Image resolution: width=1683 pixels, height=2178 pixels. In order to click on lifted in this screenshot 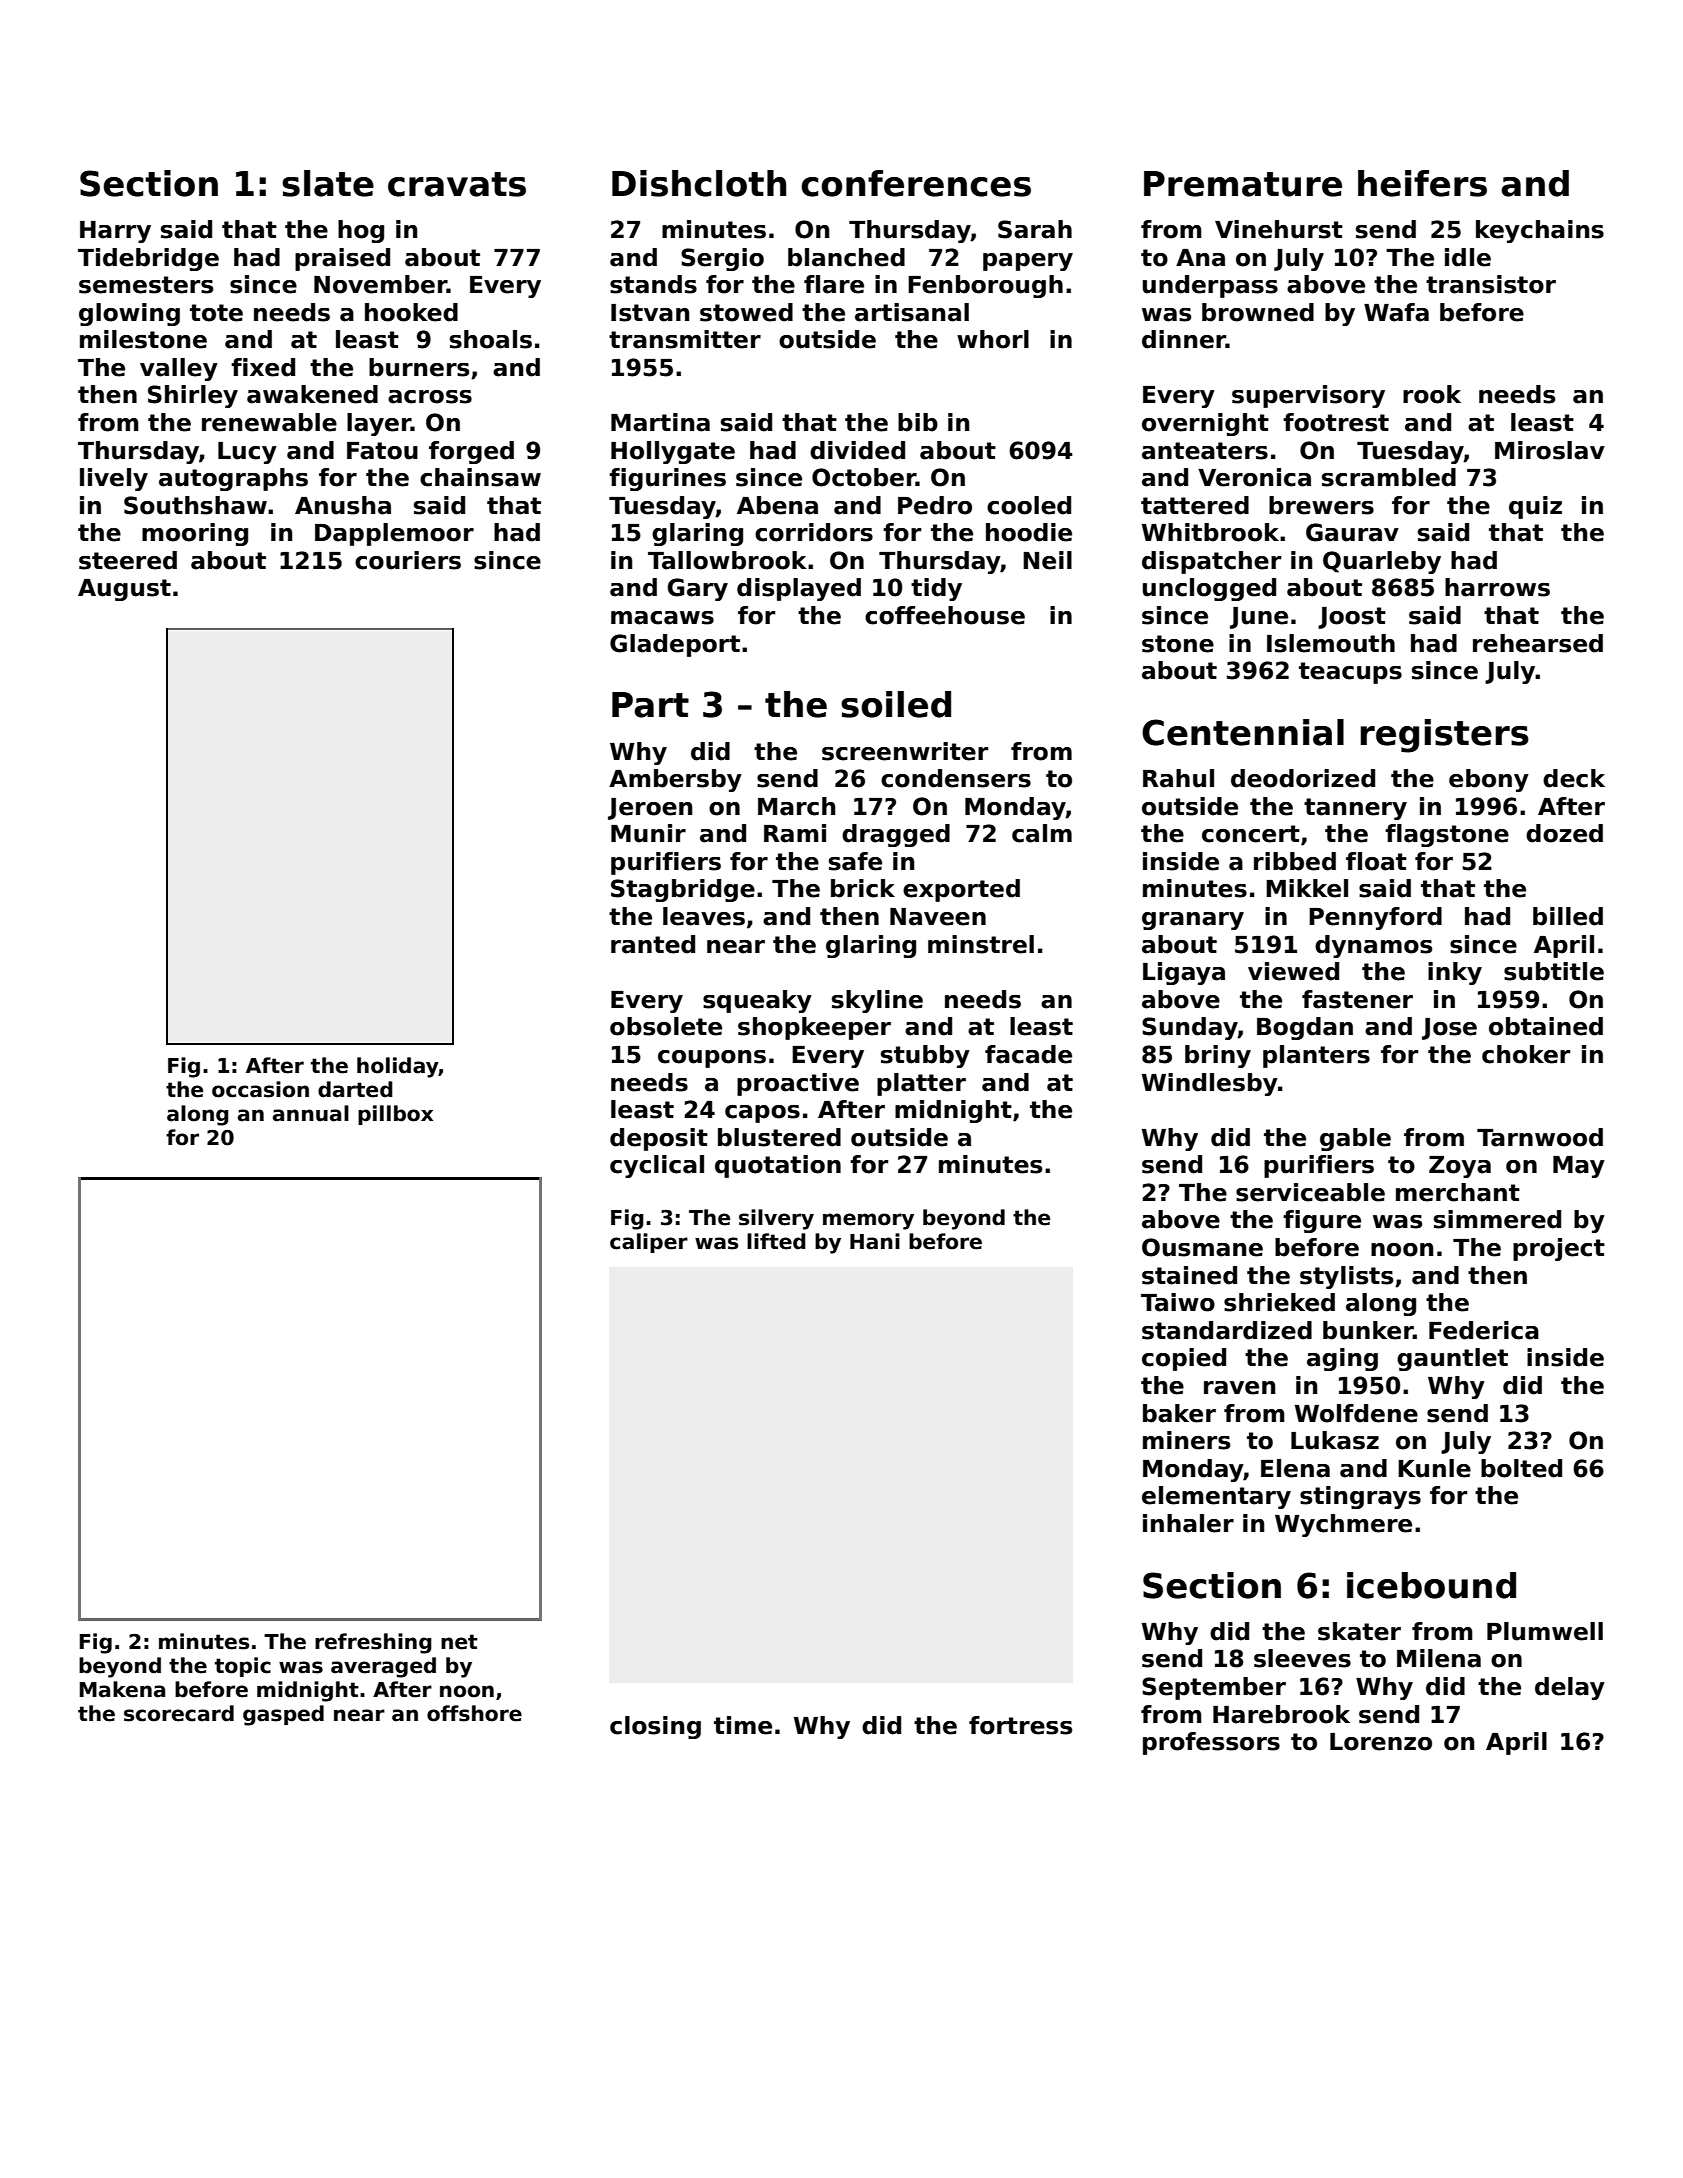, I will do `click(776, 1241)`.
